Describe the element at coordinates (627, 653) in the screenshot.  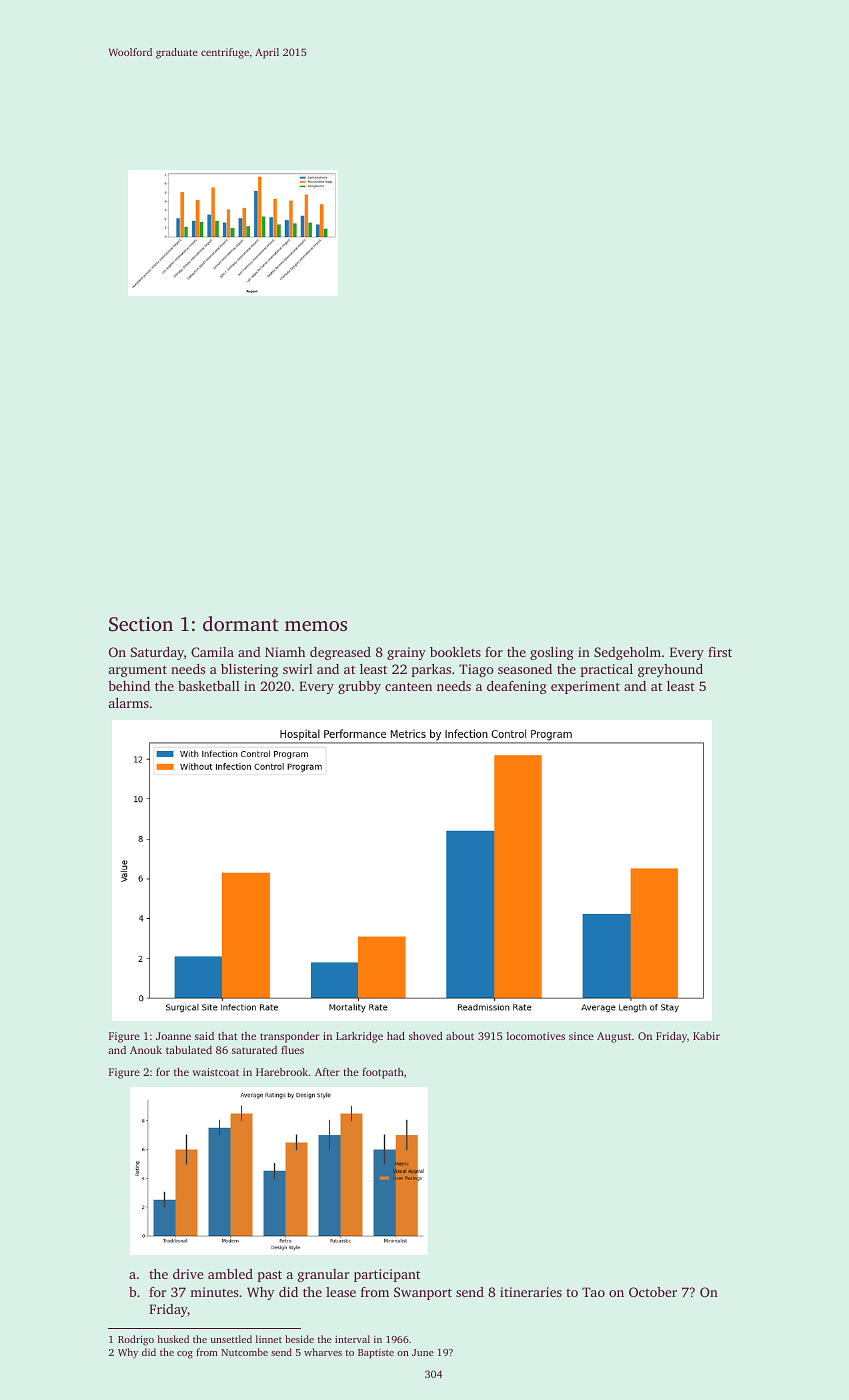
I see `Sedgeholm` at that location.
